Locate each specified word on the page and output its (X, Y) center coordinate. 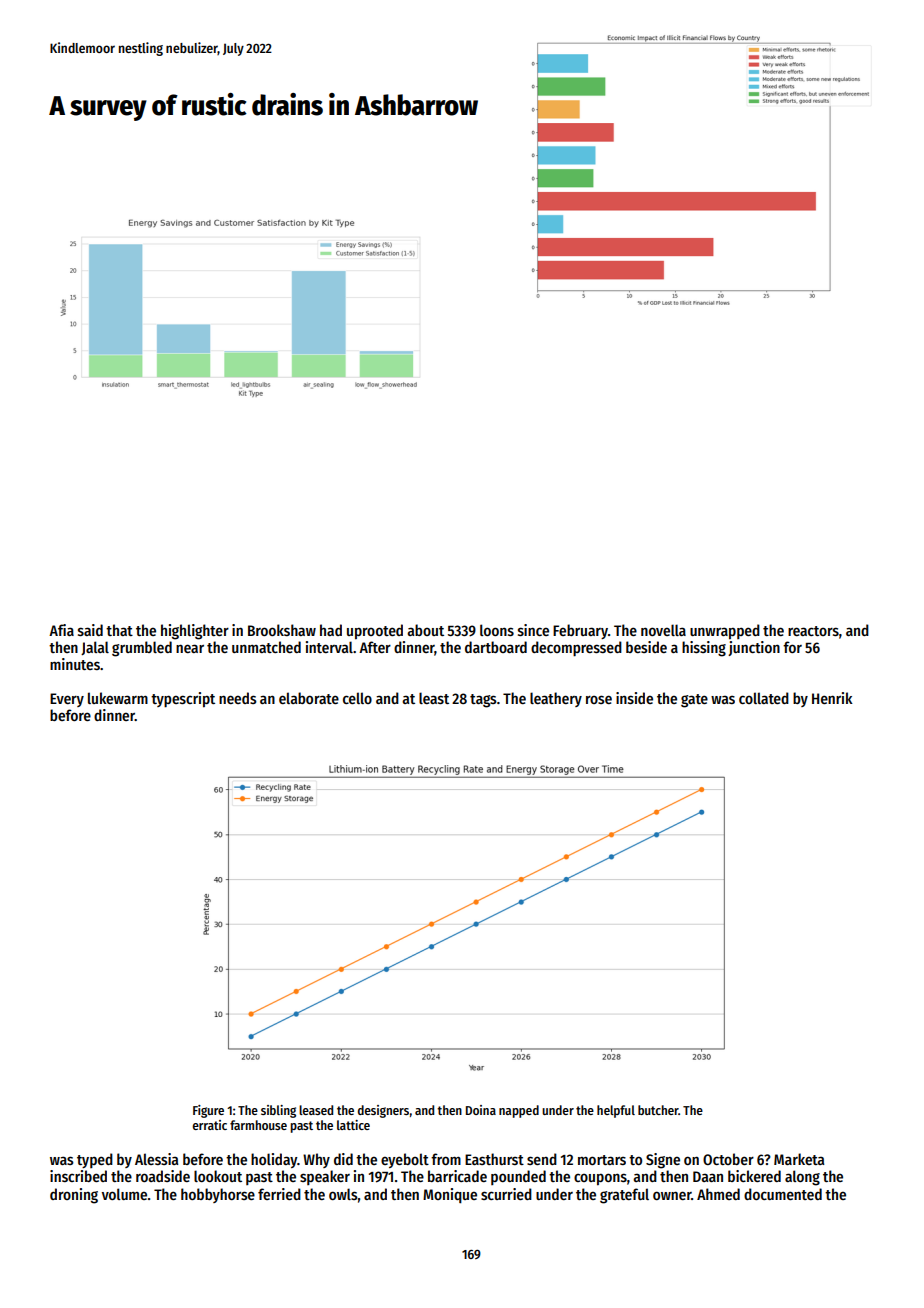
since (533, 630)
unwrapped (725, 632)
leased (316, 1110)
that (119, 630)
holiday (274, 1160)
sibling (278, 1111)
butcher (658, 1110)
